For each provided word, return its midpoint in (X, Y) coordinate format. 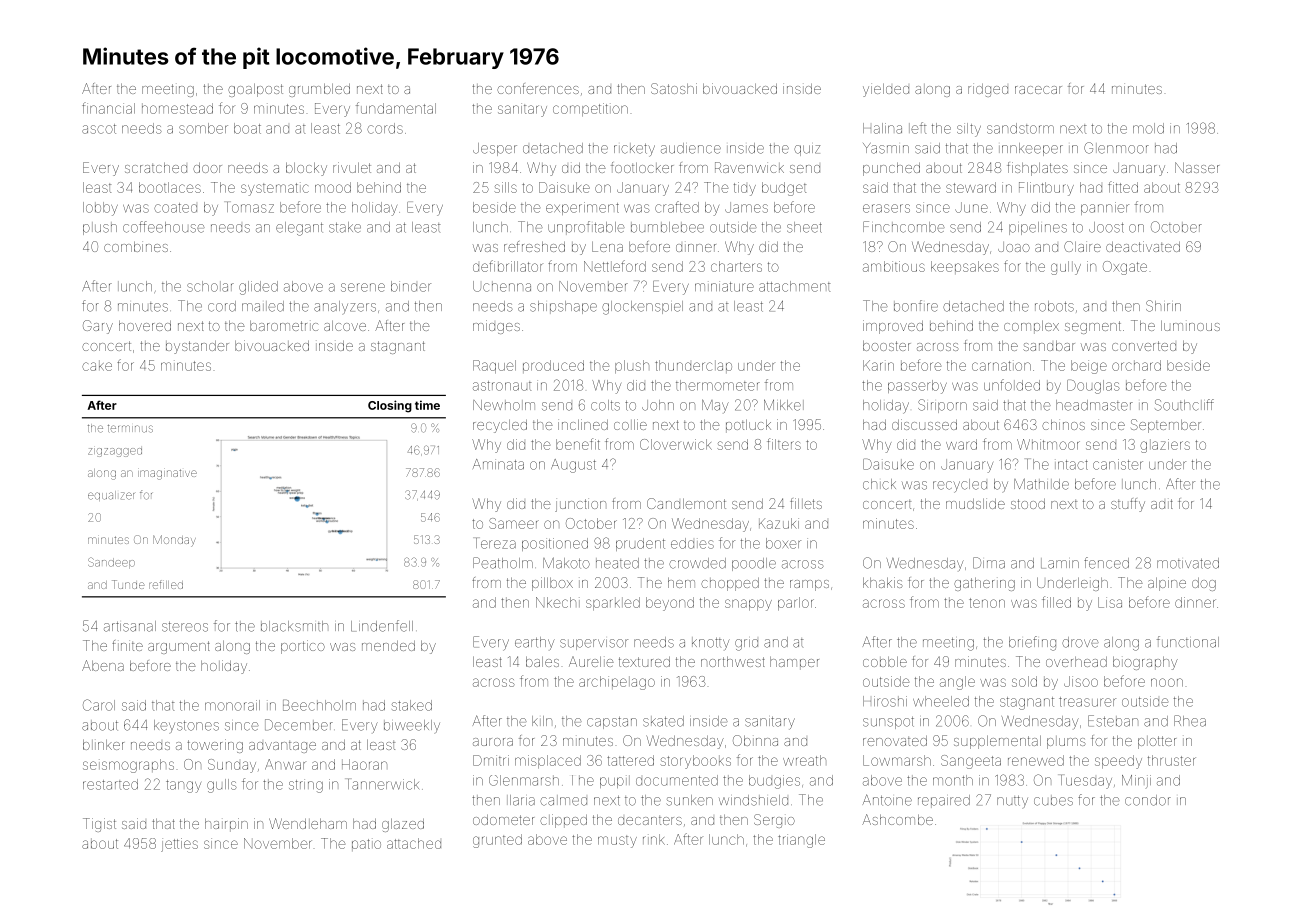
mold (1148, 128)
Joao (1014, 247)
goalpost (255, 90)
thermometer (718, 385)
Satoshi (674, 88)
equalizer (111, 496)
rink (654, 839)
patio (366, 845)
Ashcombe (897, 819)
